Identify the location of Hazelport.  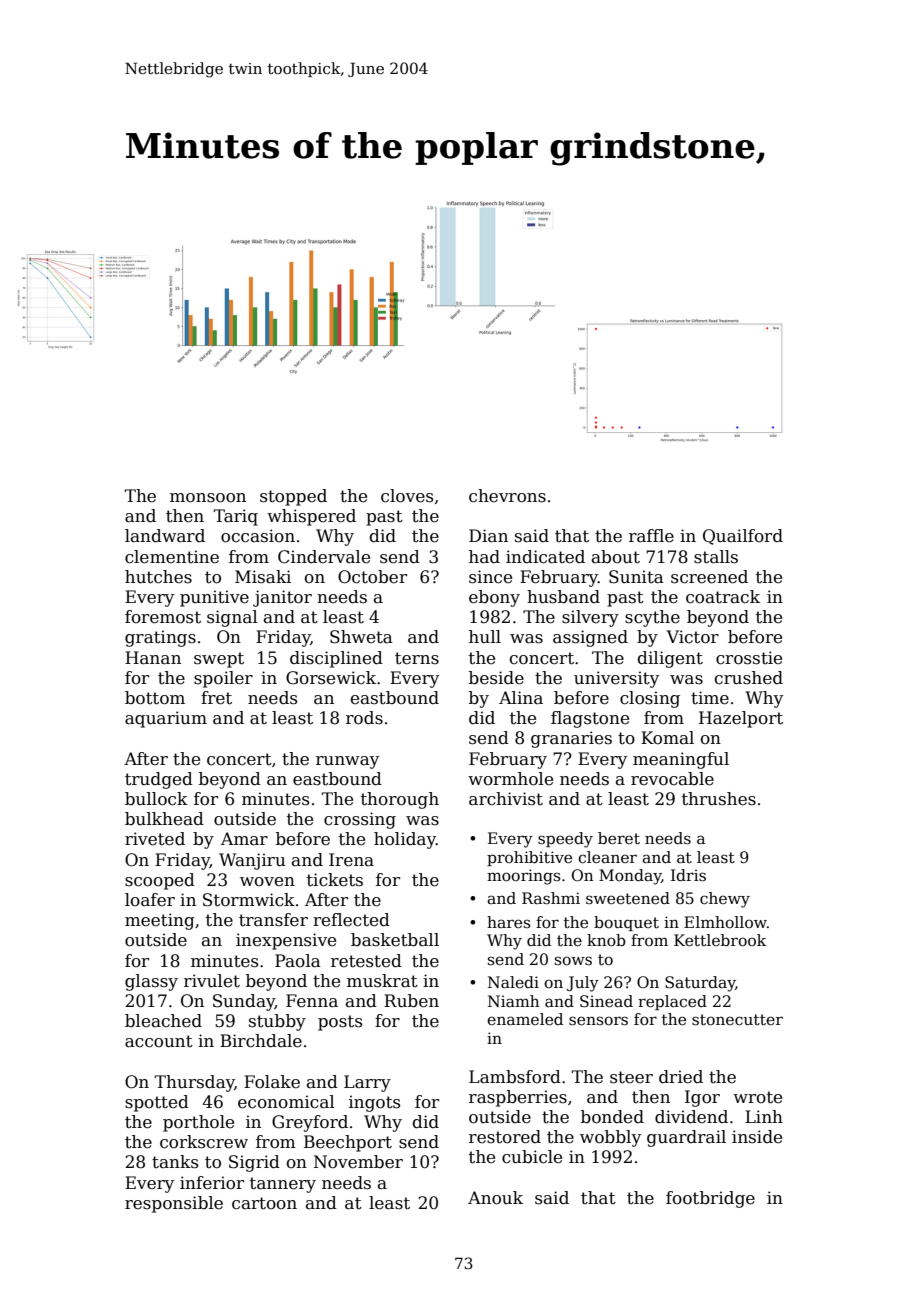
(741, 719).
